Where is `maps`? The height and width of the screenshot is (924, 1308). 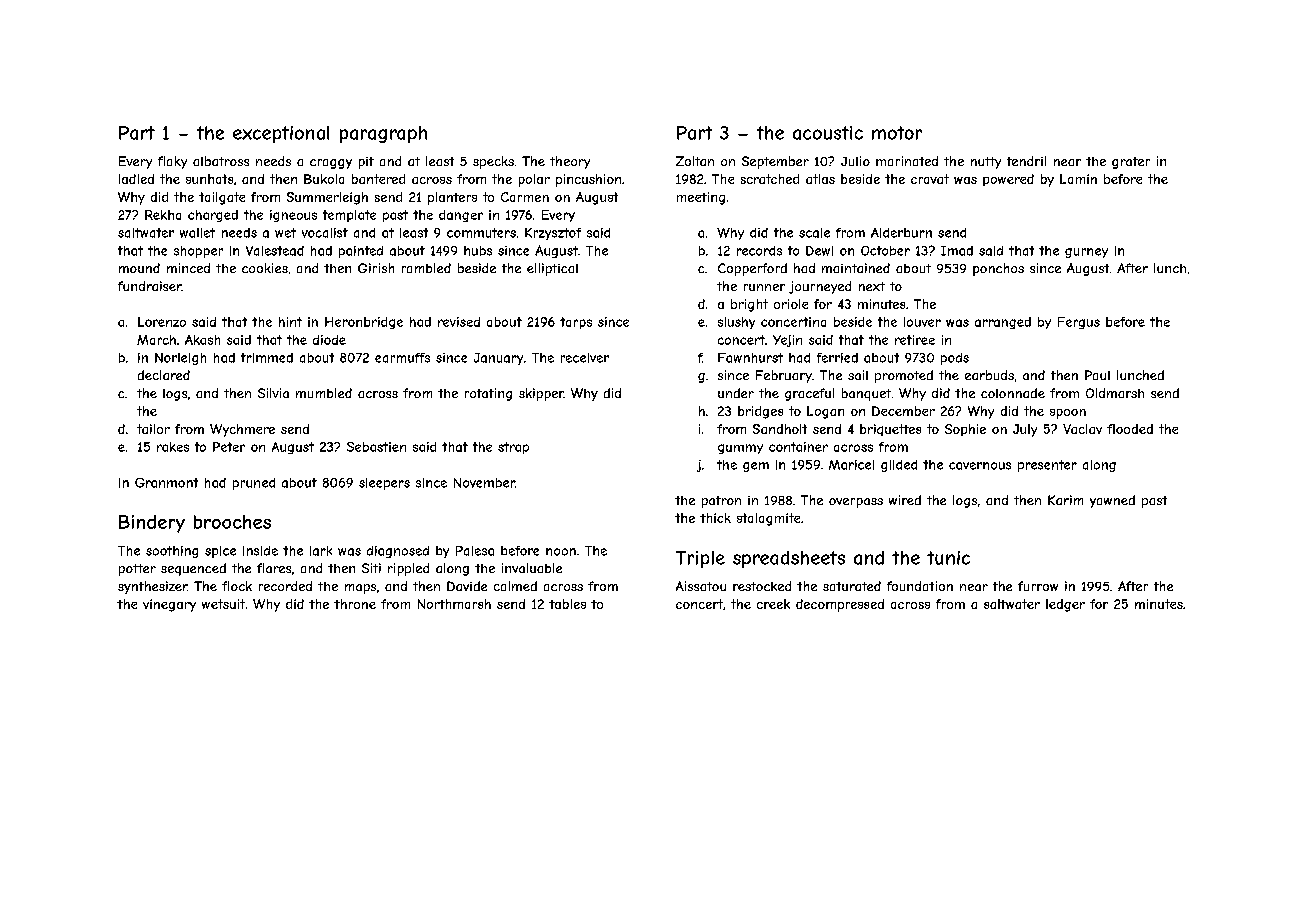
maps is located at coordinates (360, 589).
